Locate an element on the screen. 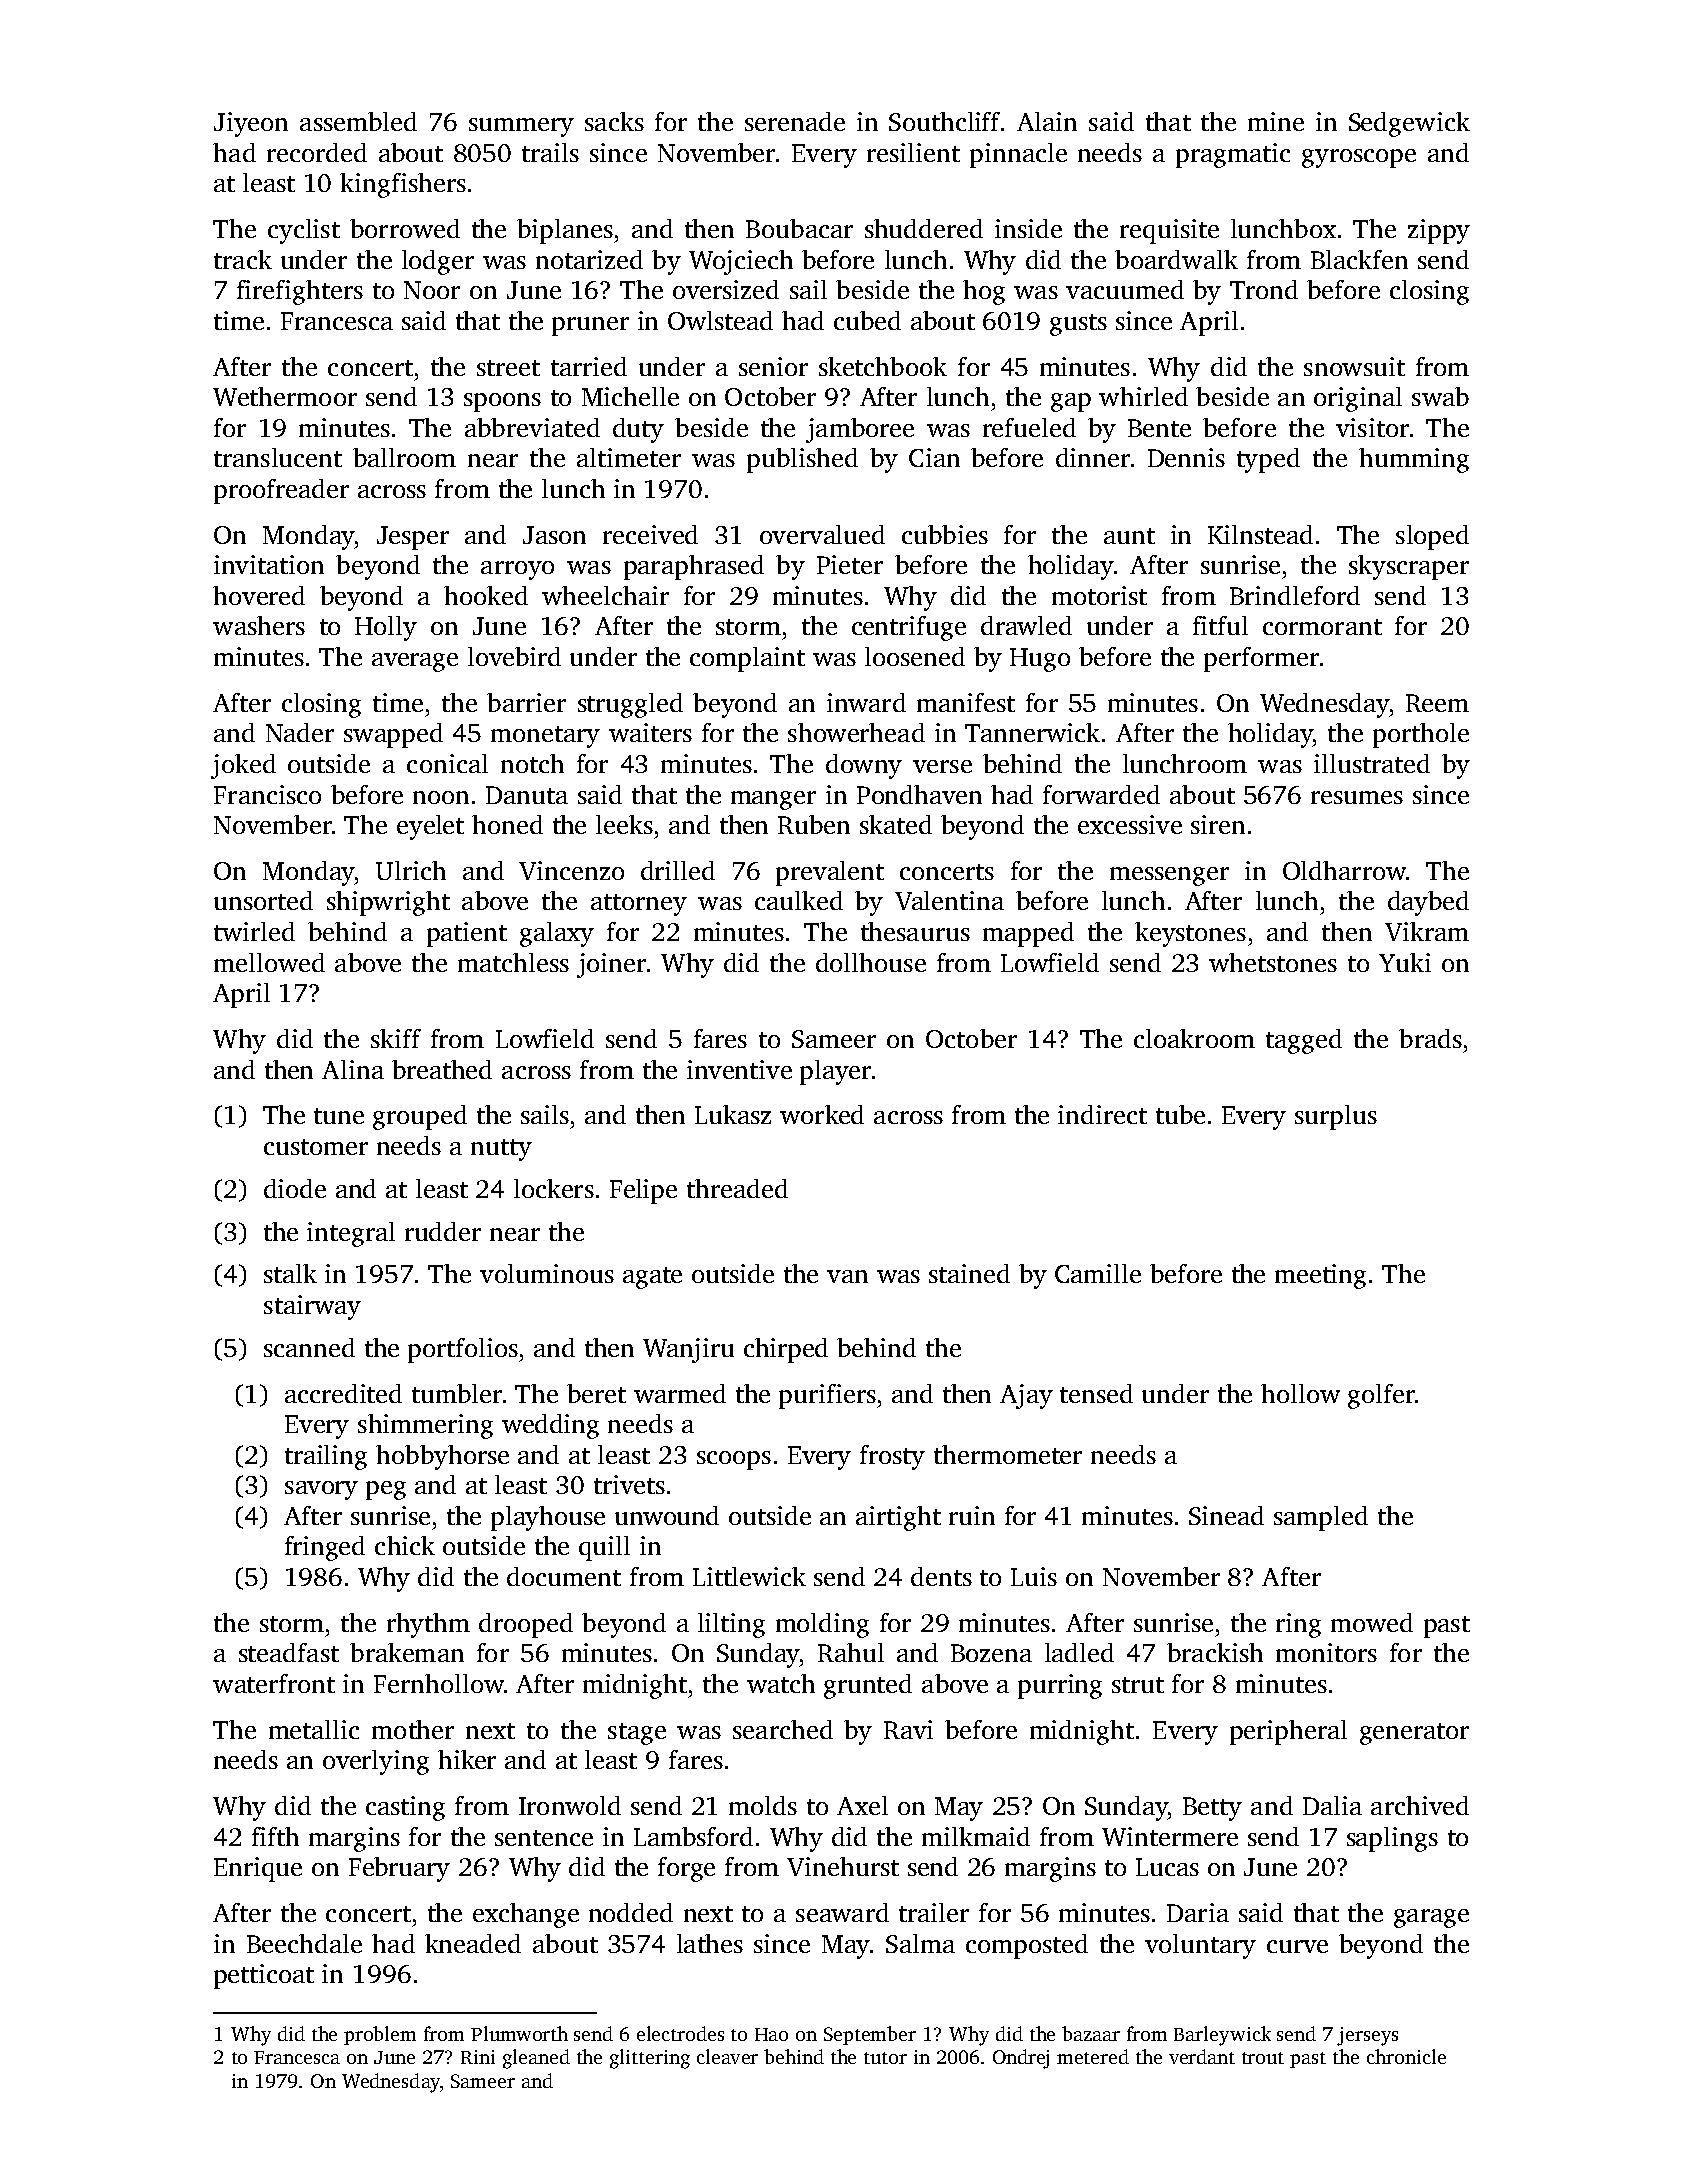 The width and height of the screenshot is (1683, 2178). Blackfen is located at coordinates (1359, 259).
